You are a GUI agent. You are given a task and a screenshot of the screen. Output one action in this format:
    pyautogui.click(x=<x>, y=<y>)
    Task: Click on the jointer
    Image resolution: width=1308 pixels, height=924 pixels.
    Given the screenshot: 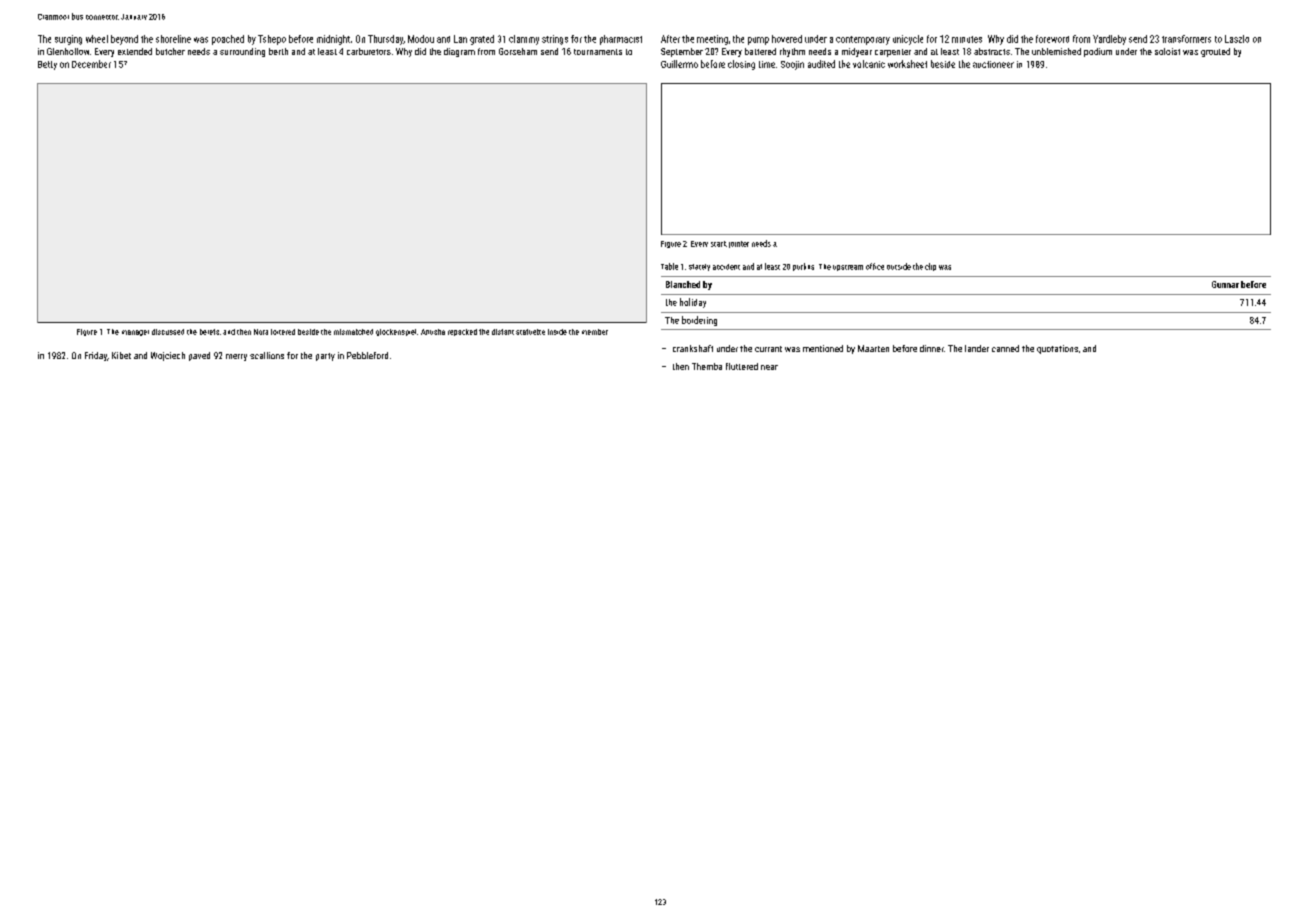 What is the action you would take?
    pyautogui.click(x=739, y=244)
